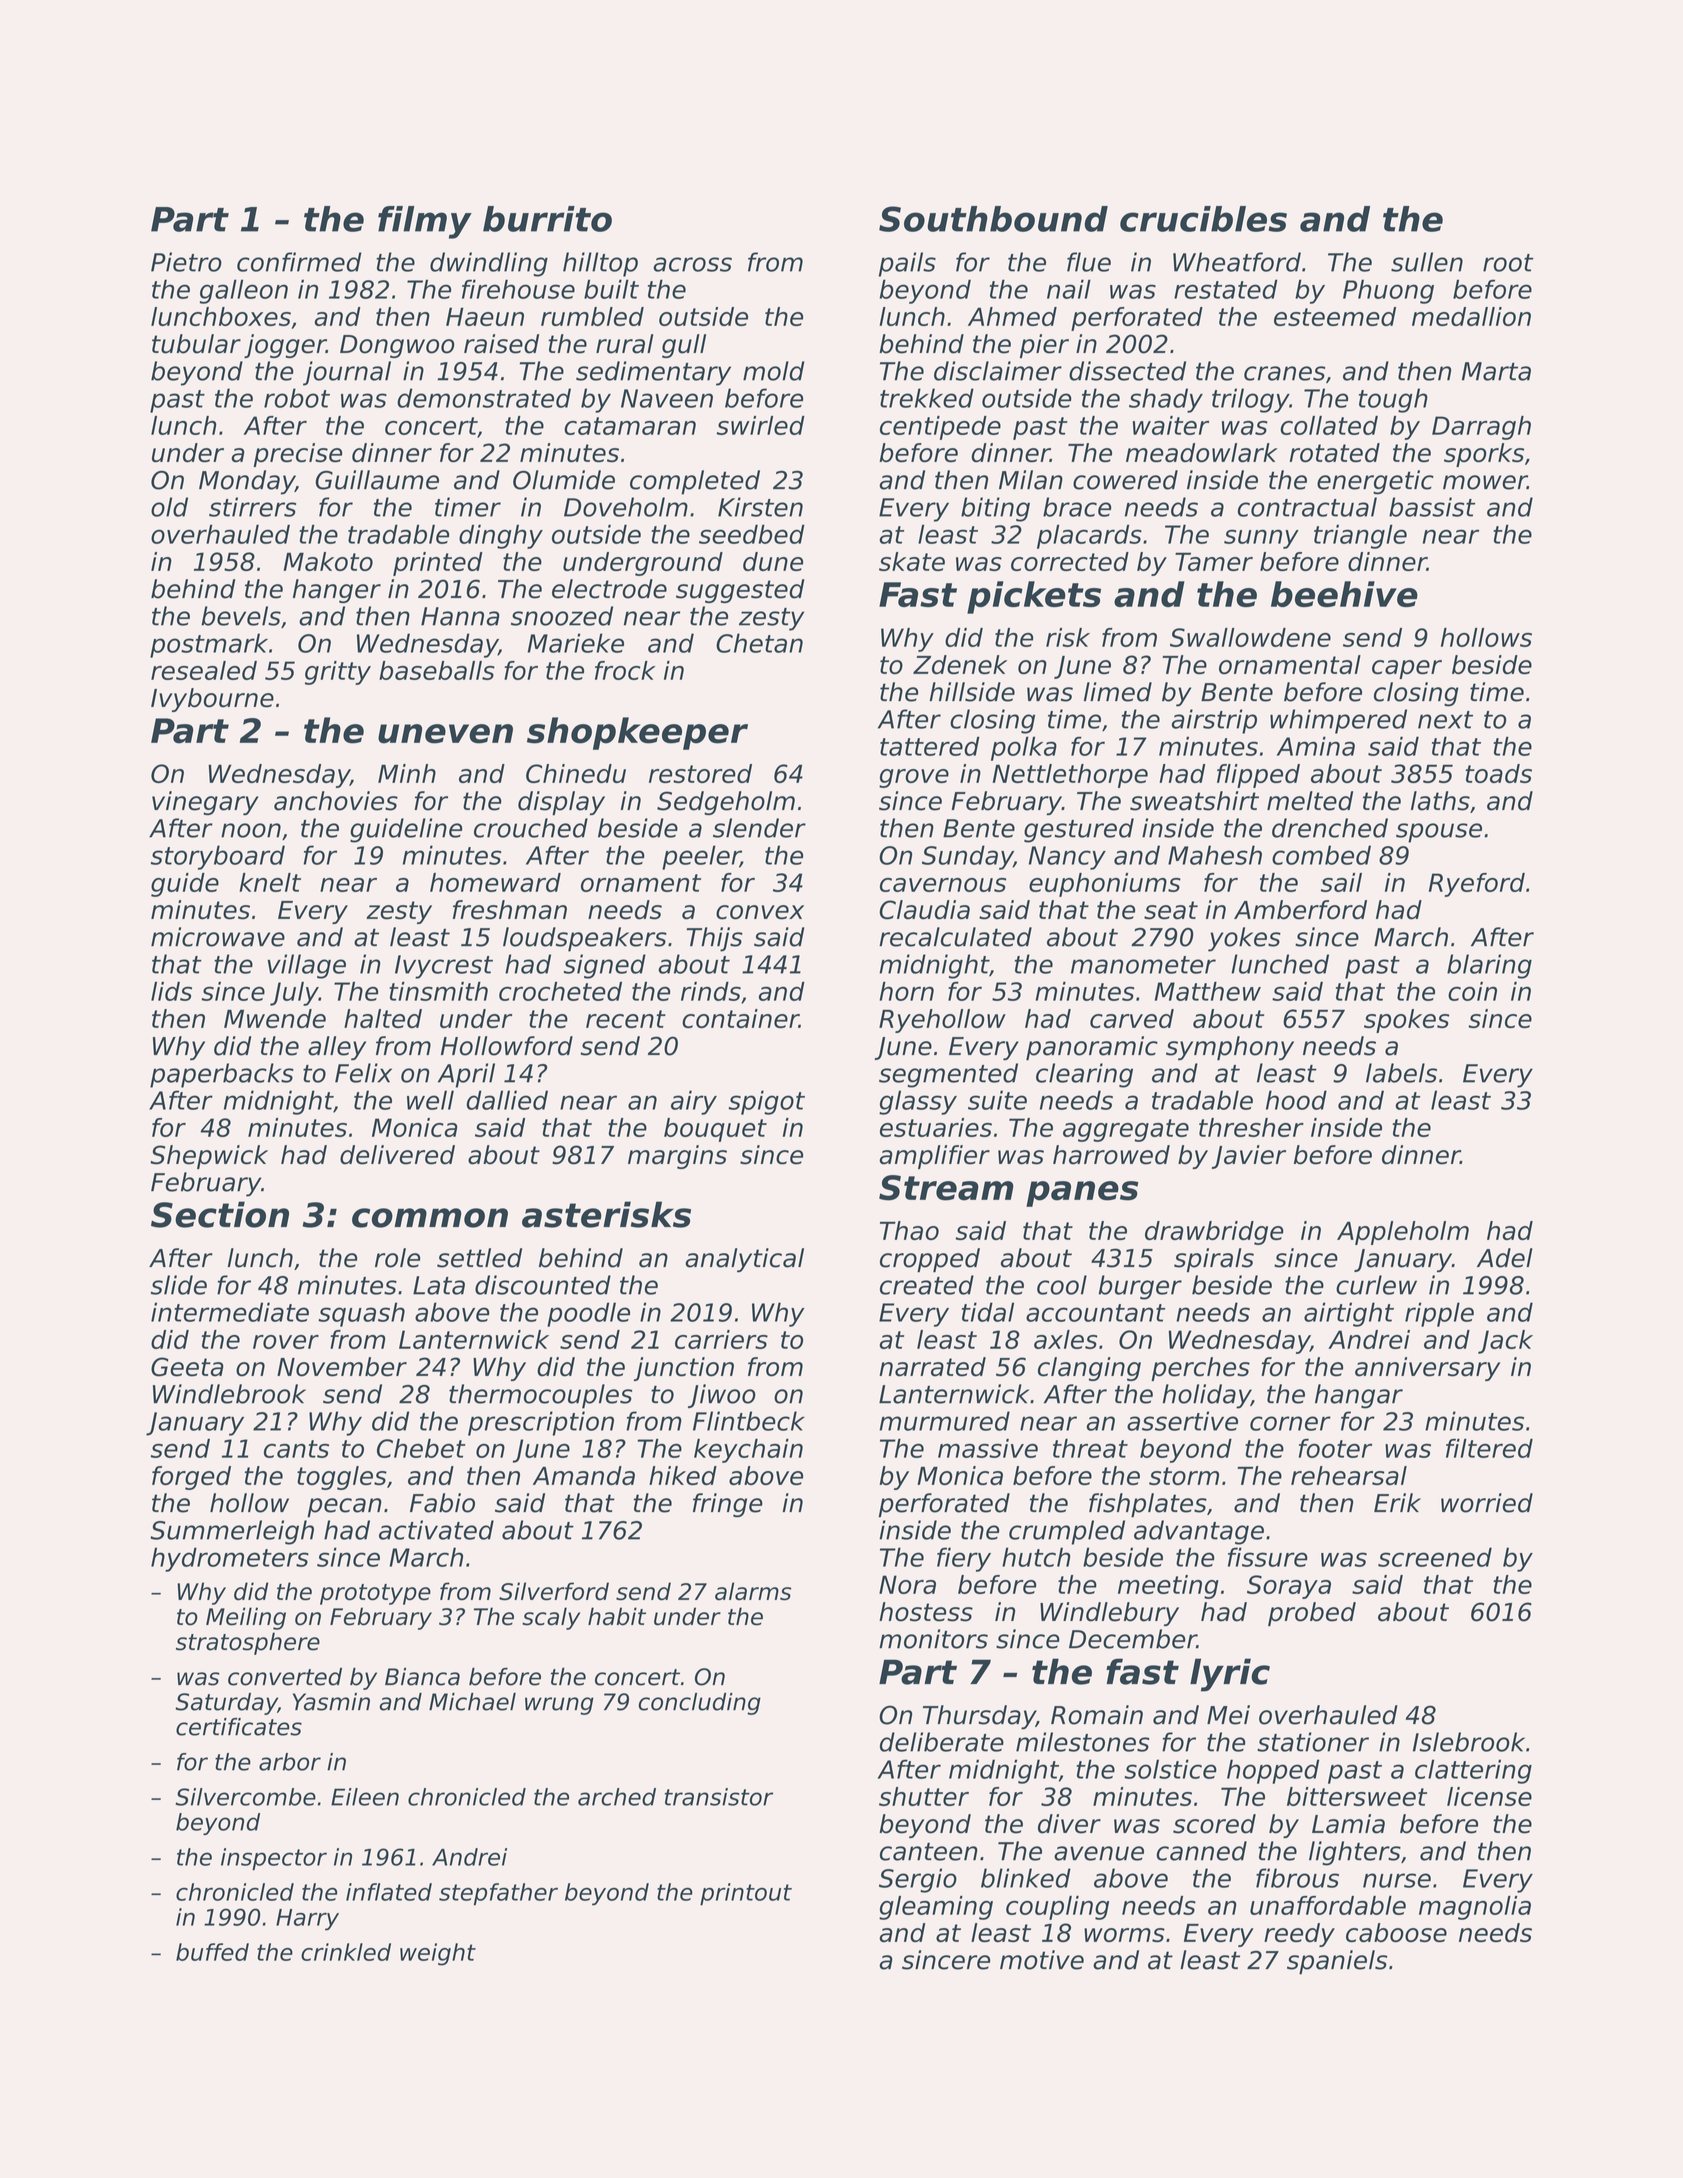 This screenshot has height=2178, width=1683. I want to click on concluding, so click(700, 1704).
